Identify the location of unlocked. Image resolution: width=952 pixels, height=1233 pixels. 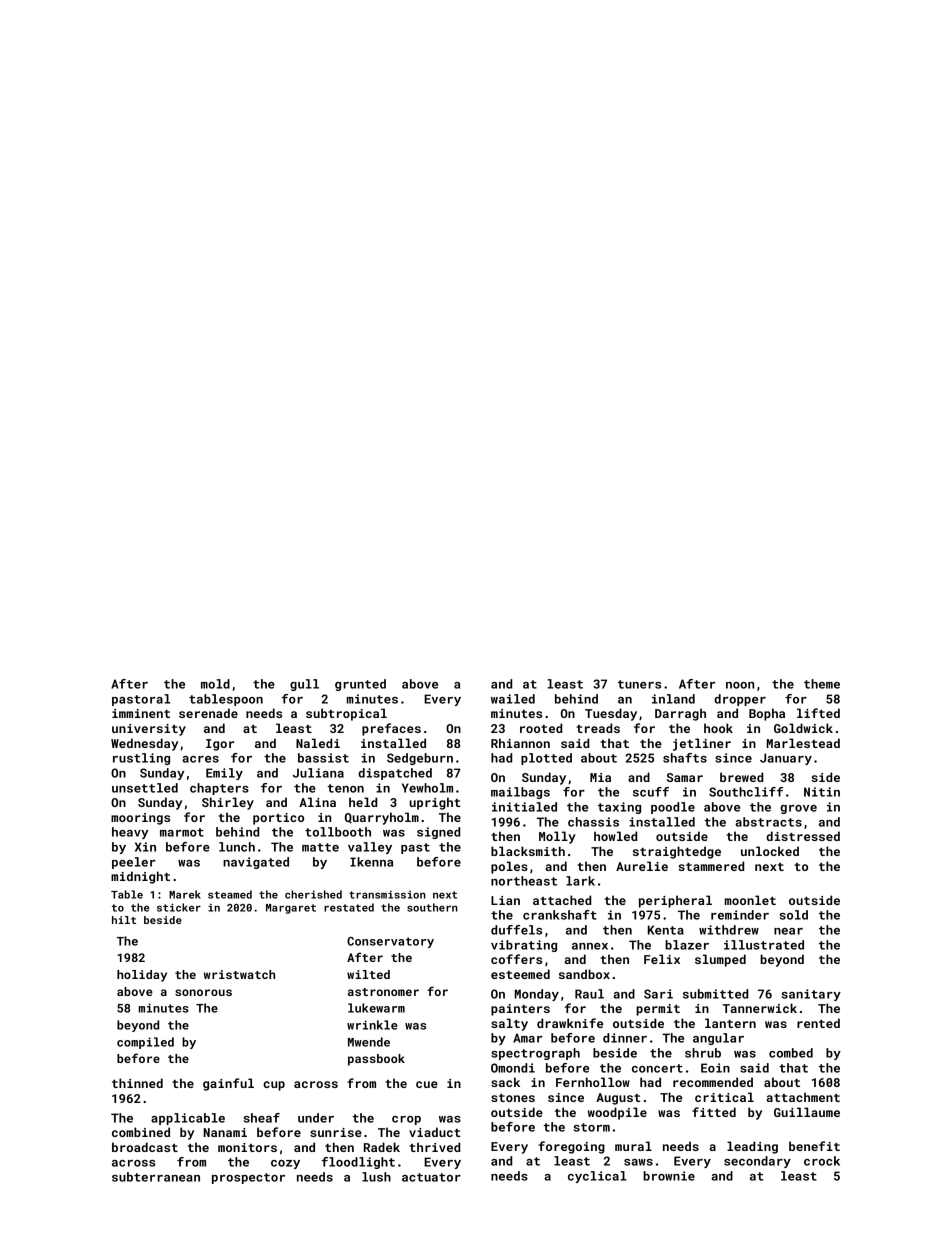
(770, 851).
